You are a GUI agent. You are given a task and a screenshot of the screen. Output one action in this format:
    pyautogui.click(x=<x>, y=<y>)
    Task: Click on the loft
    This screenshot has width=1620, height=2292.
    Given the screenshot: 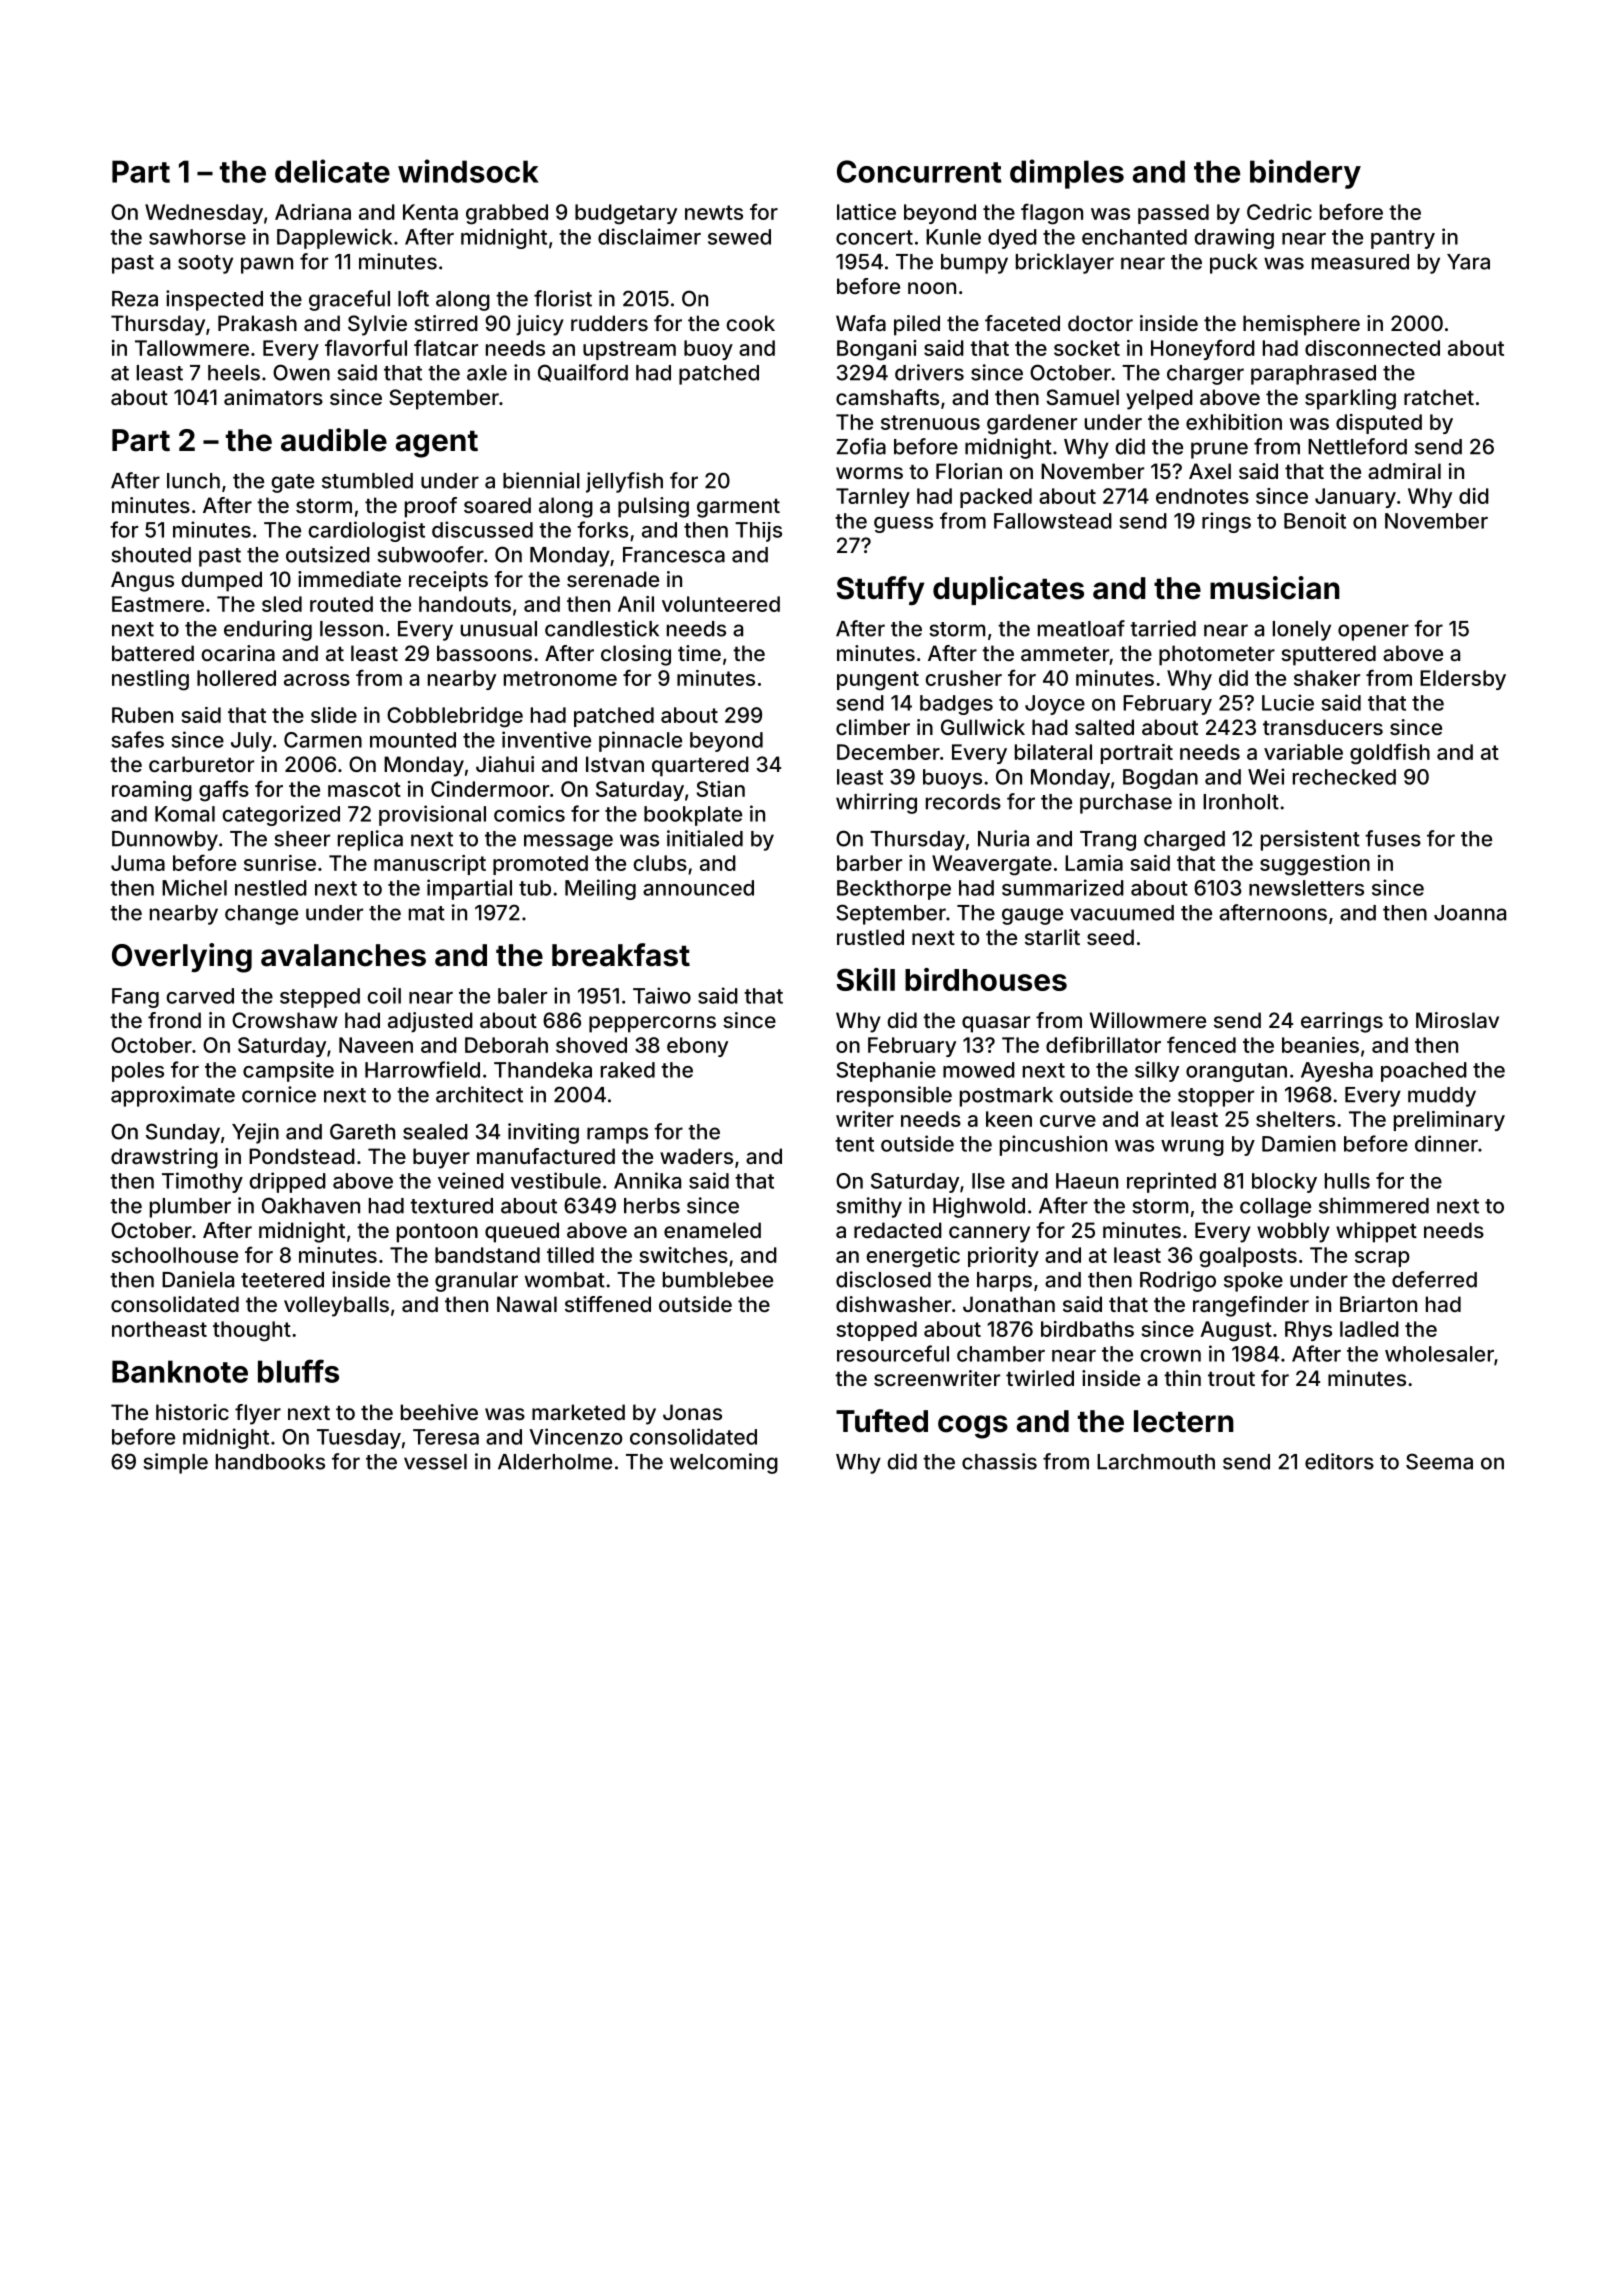 What is the action you would take?
    pyautogui.click(x=413, y=298)
